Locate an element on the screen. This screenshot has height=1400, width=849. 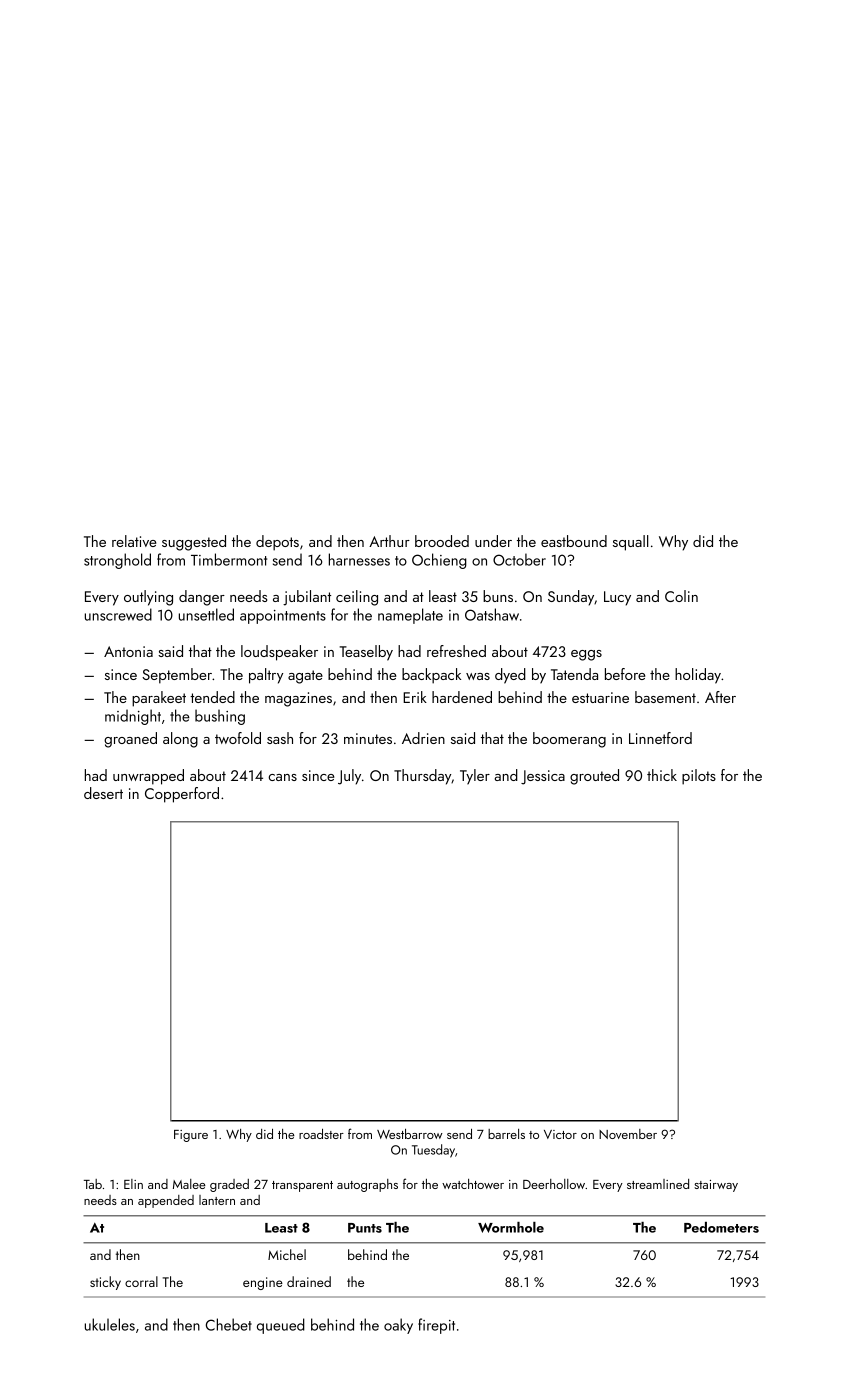
hardened is located at coordinates (462, 697).
